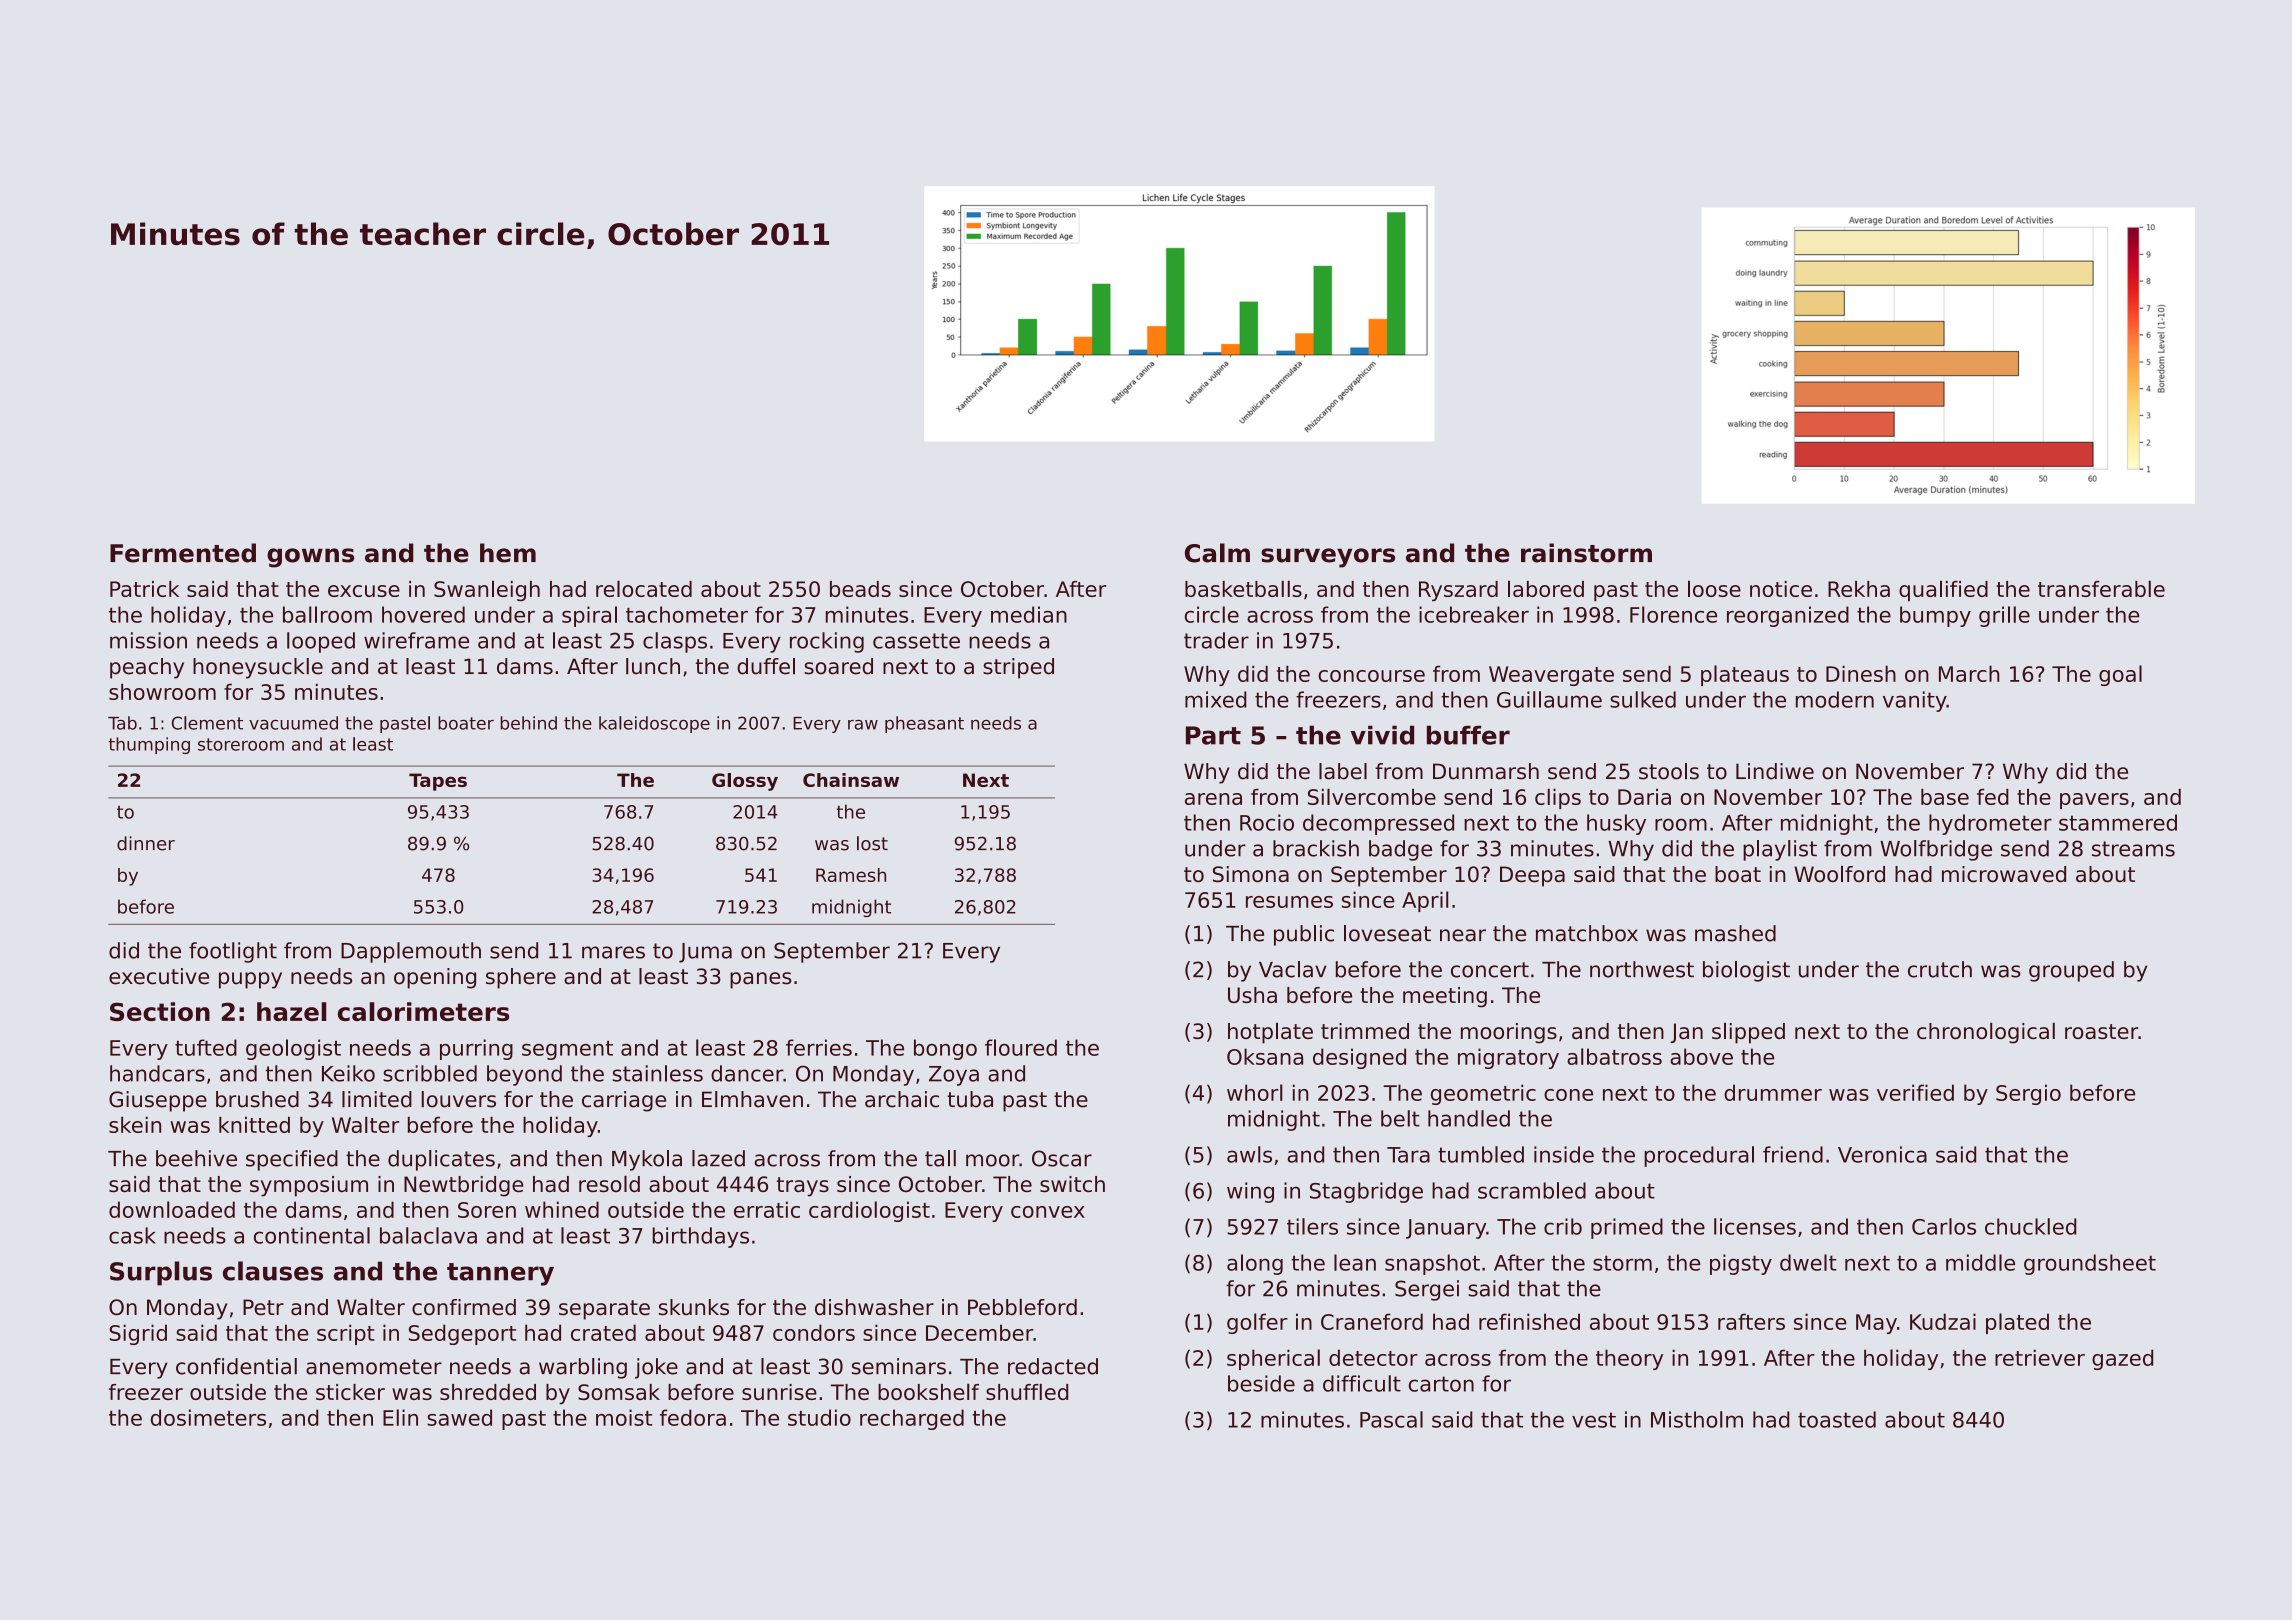 The width and height of the image is (2292, 1620). I want to click on roaster, so click(2101, 1031).
